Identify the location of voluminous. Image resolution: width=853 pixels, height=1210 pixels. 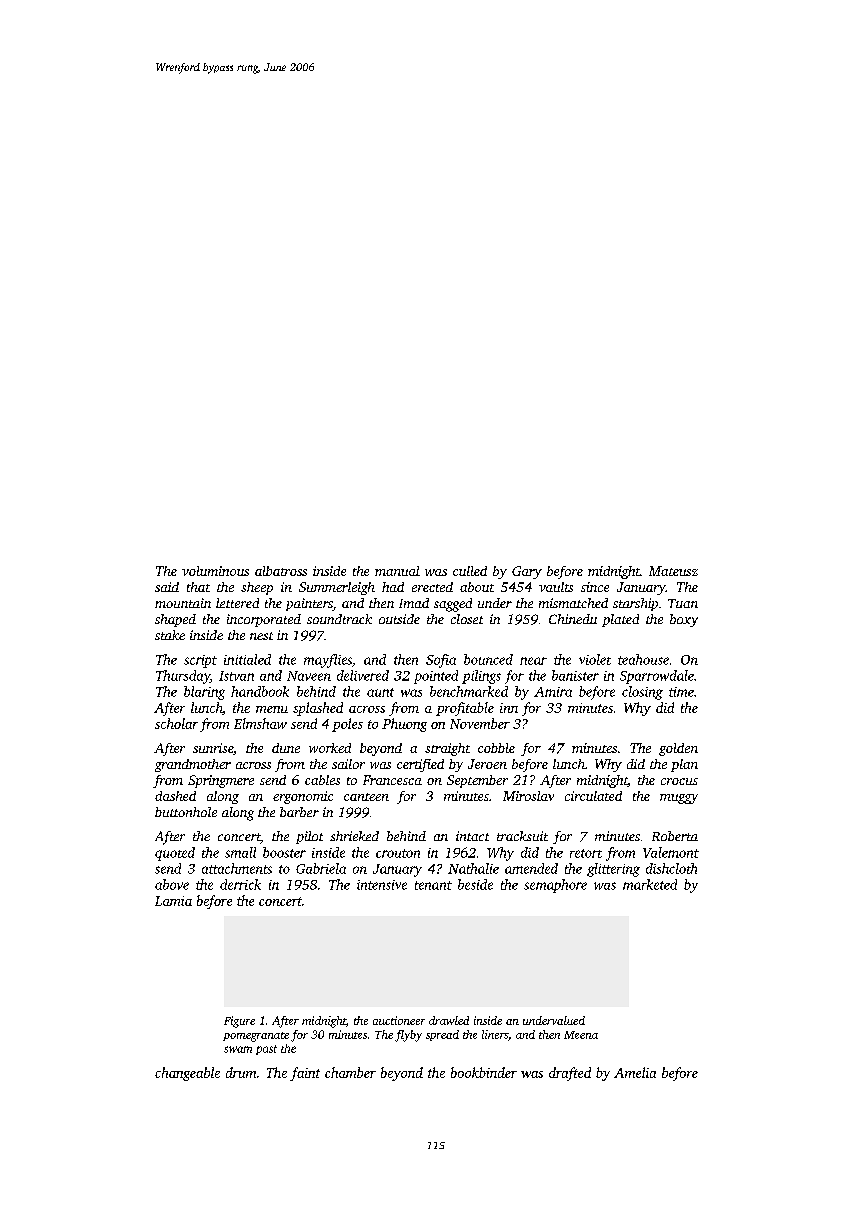
(215, 571).
